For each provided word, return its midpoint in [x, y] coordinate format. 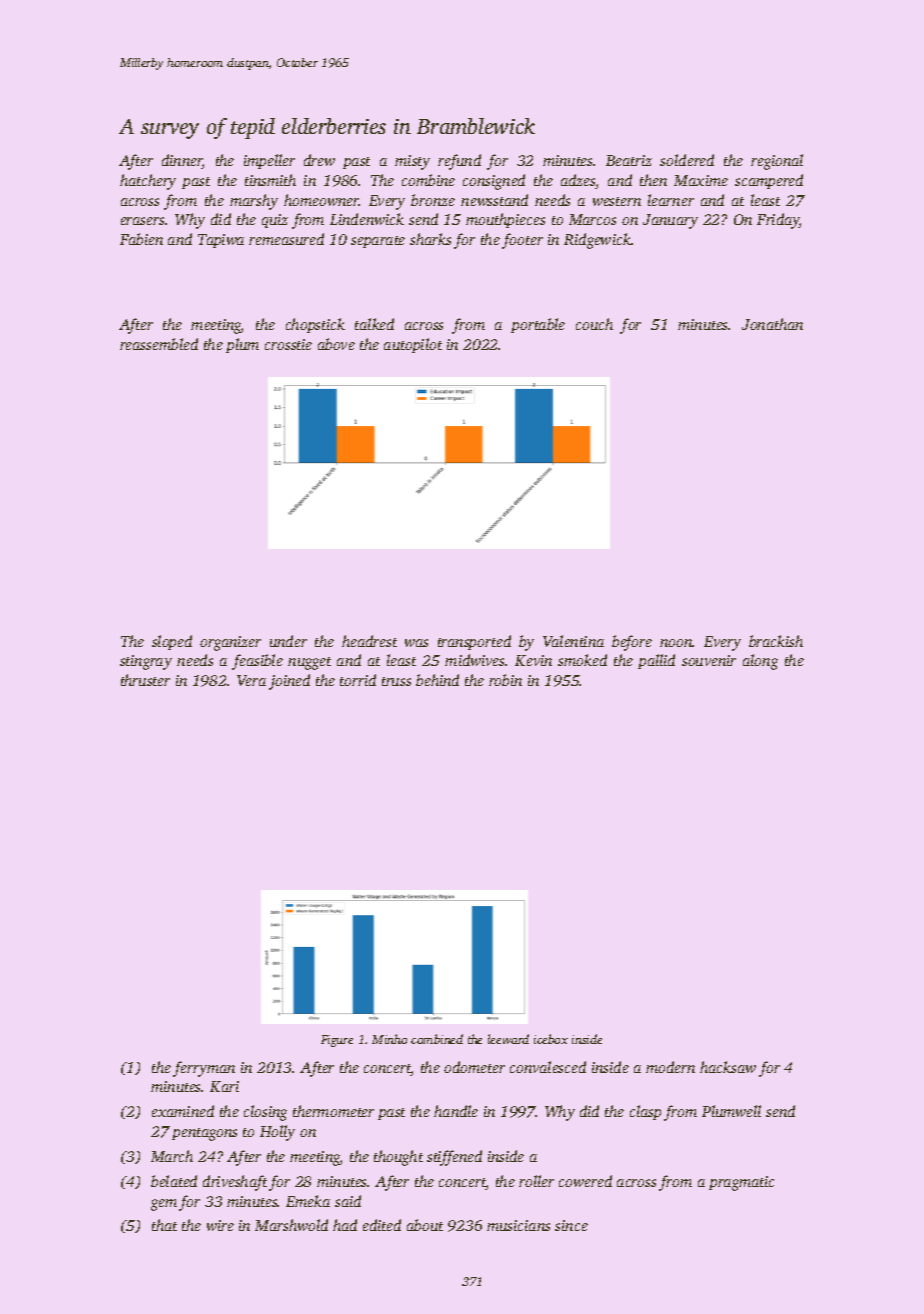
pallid [656, 661]
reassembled [159, 344]
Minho [389, 1039]
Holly [277, 1133]
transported [474, 642]
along [760, 662]
